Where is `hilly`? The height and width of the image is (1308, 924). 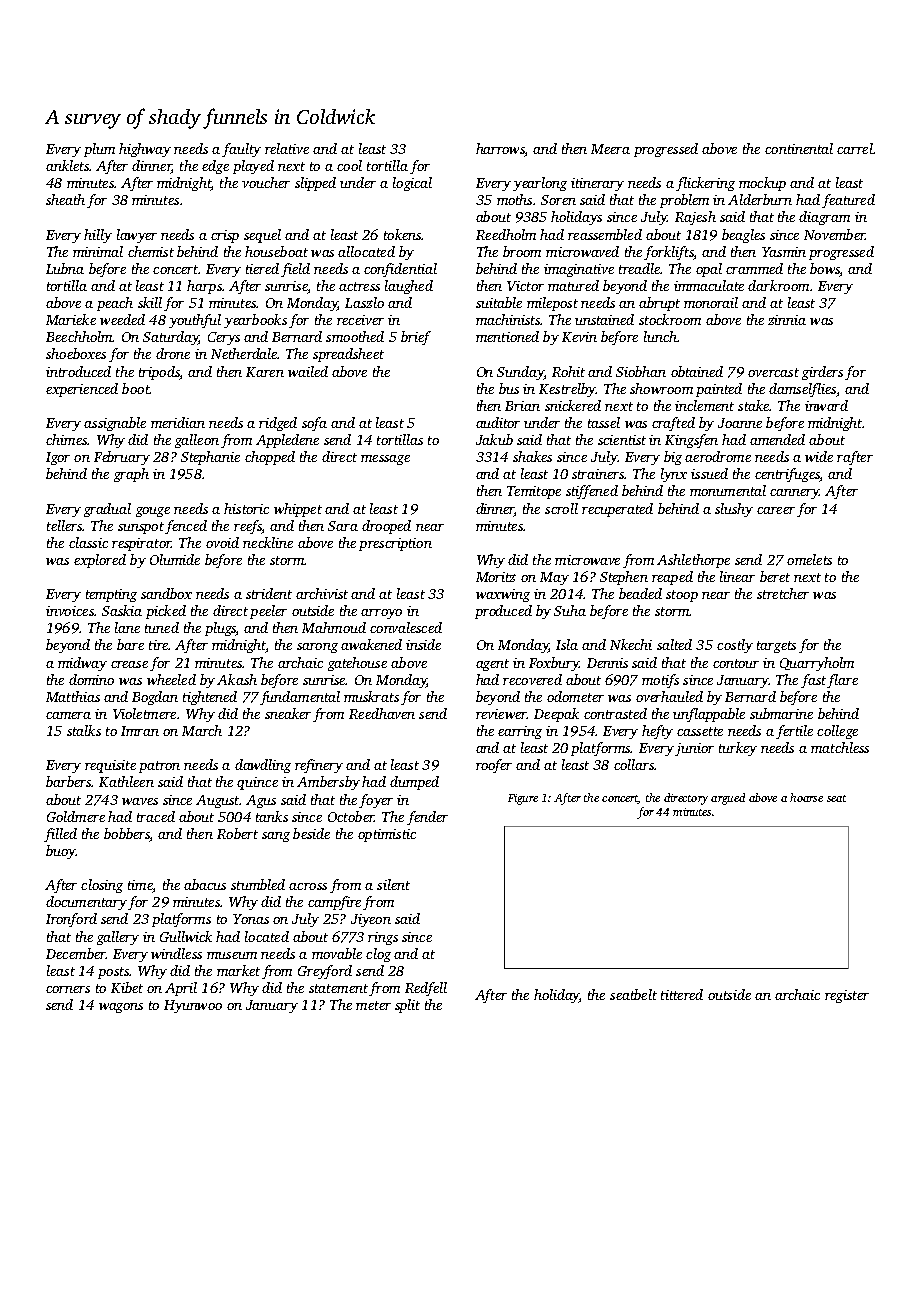
hilly is located at coordinates (98, 236).
